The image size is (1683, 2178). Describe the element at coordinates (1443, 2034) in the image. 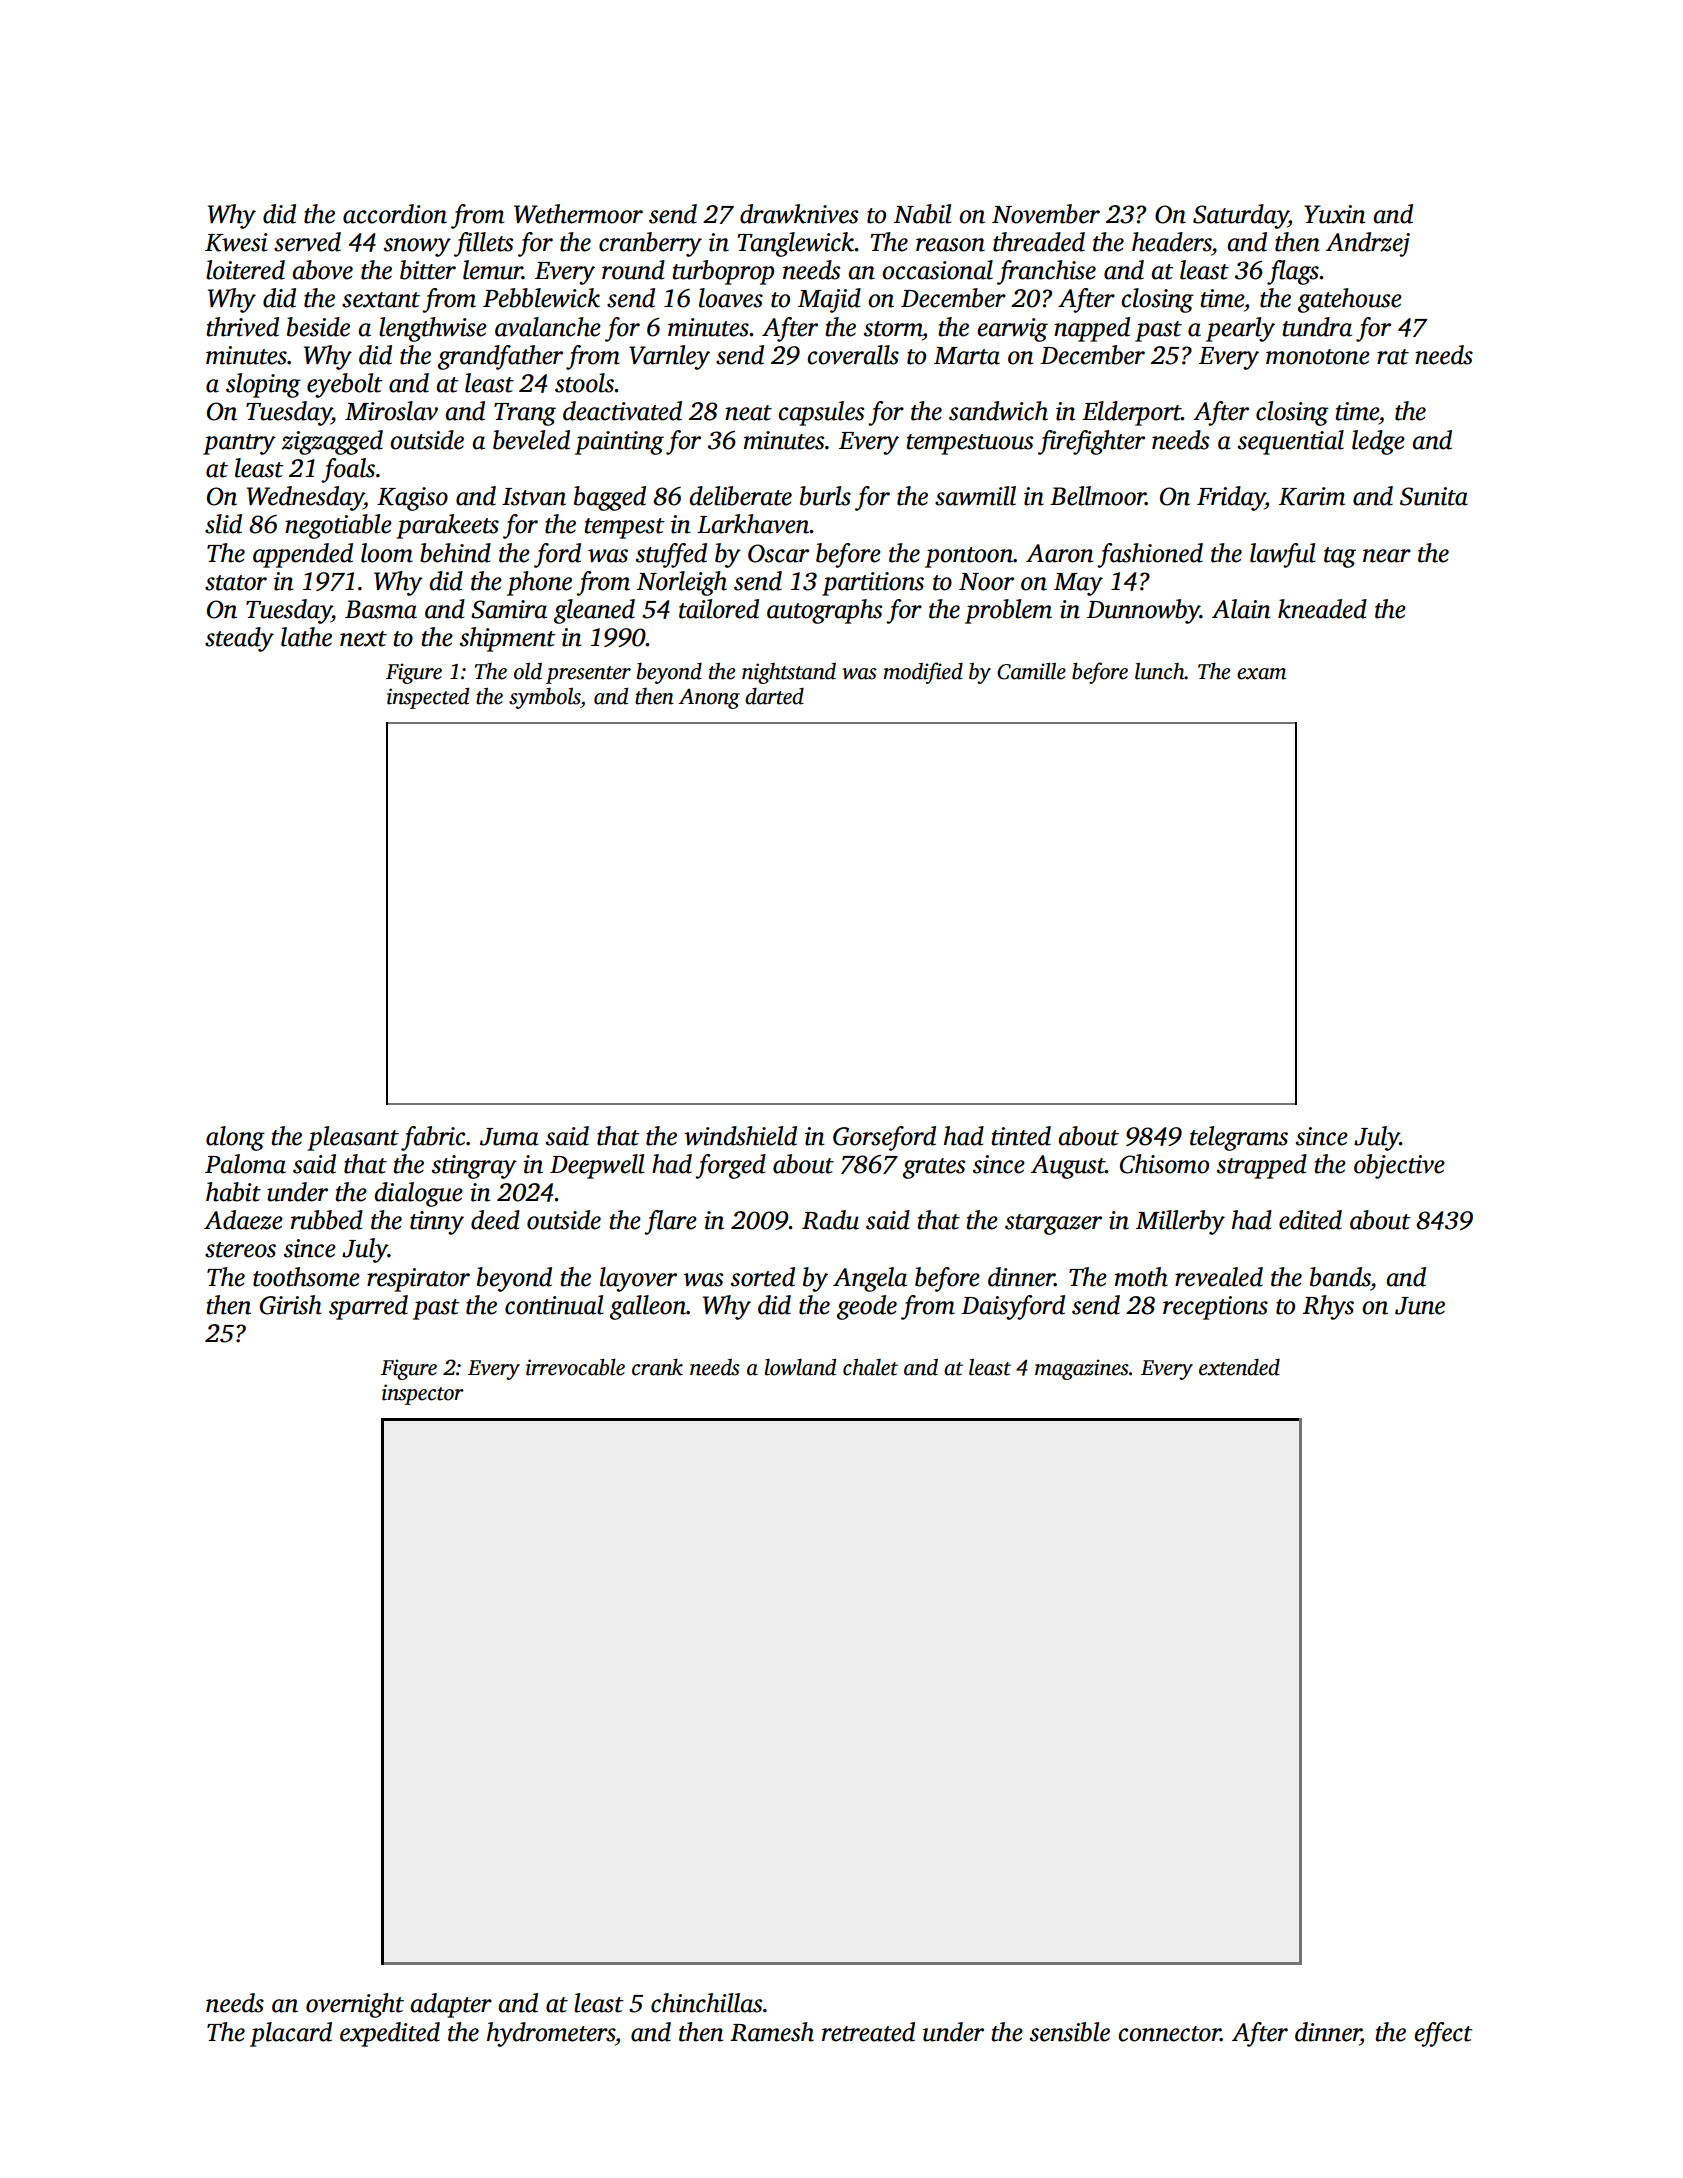

I see `effect` at that location.
